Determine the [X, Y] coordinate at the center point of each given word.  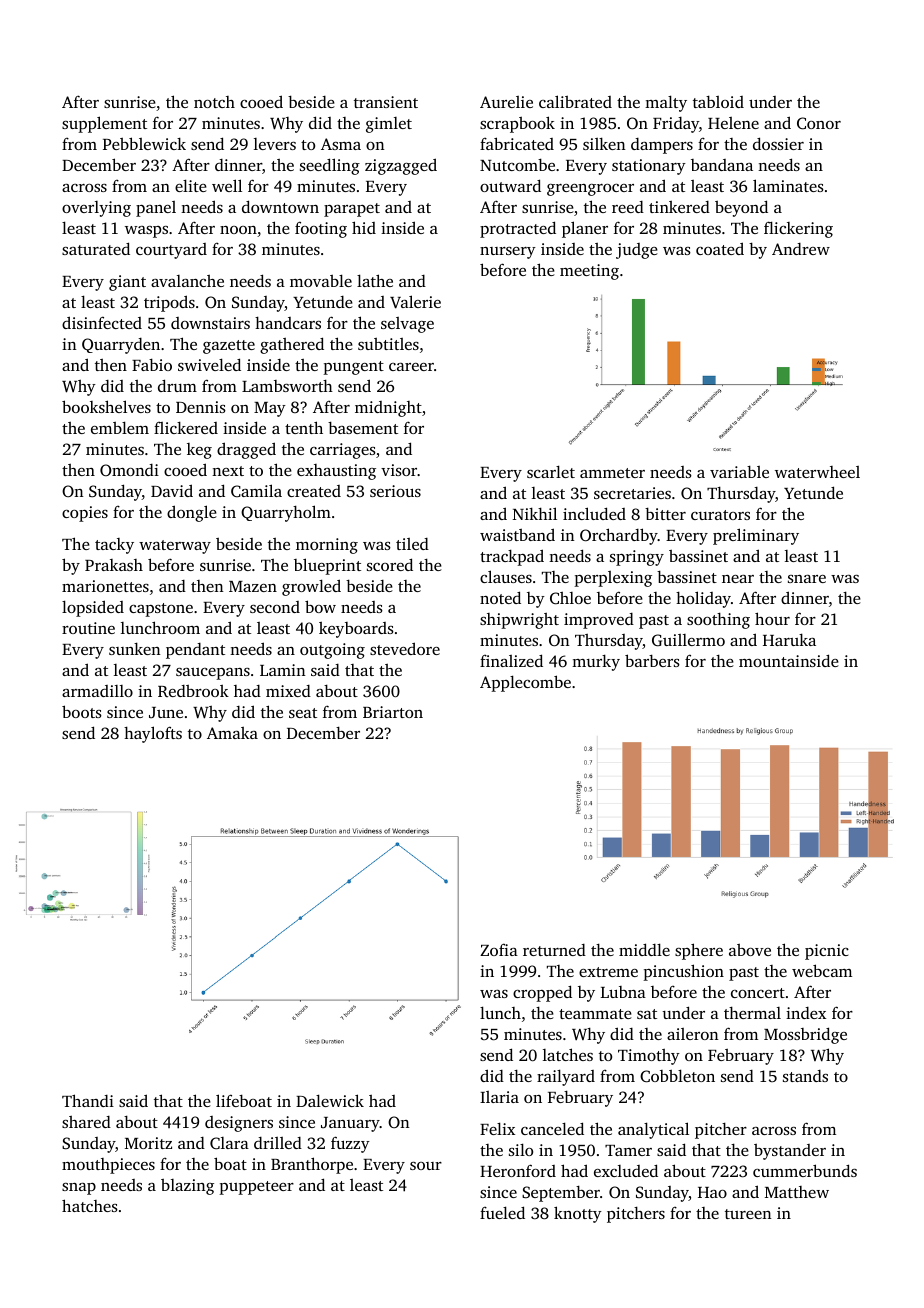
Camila [256, 490]
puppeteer [256, 1188]
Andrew [801, 249]
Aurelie [506, 102]
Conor [819, 123]
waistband [517, 534]
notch [214, 102]
